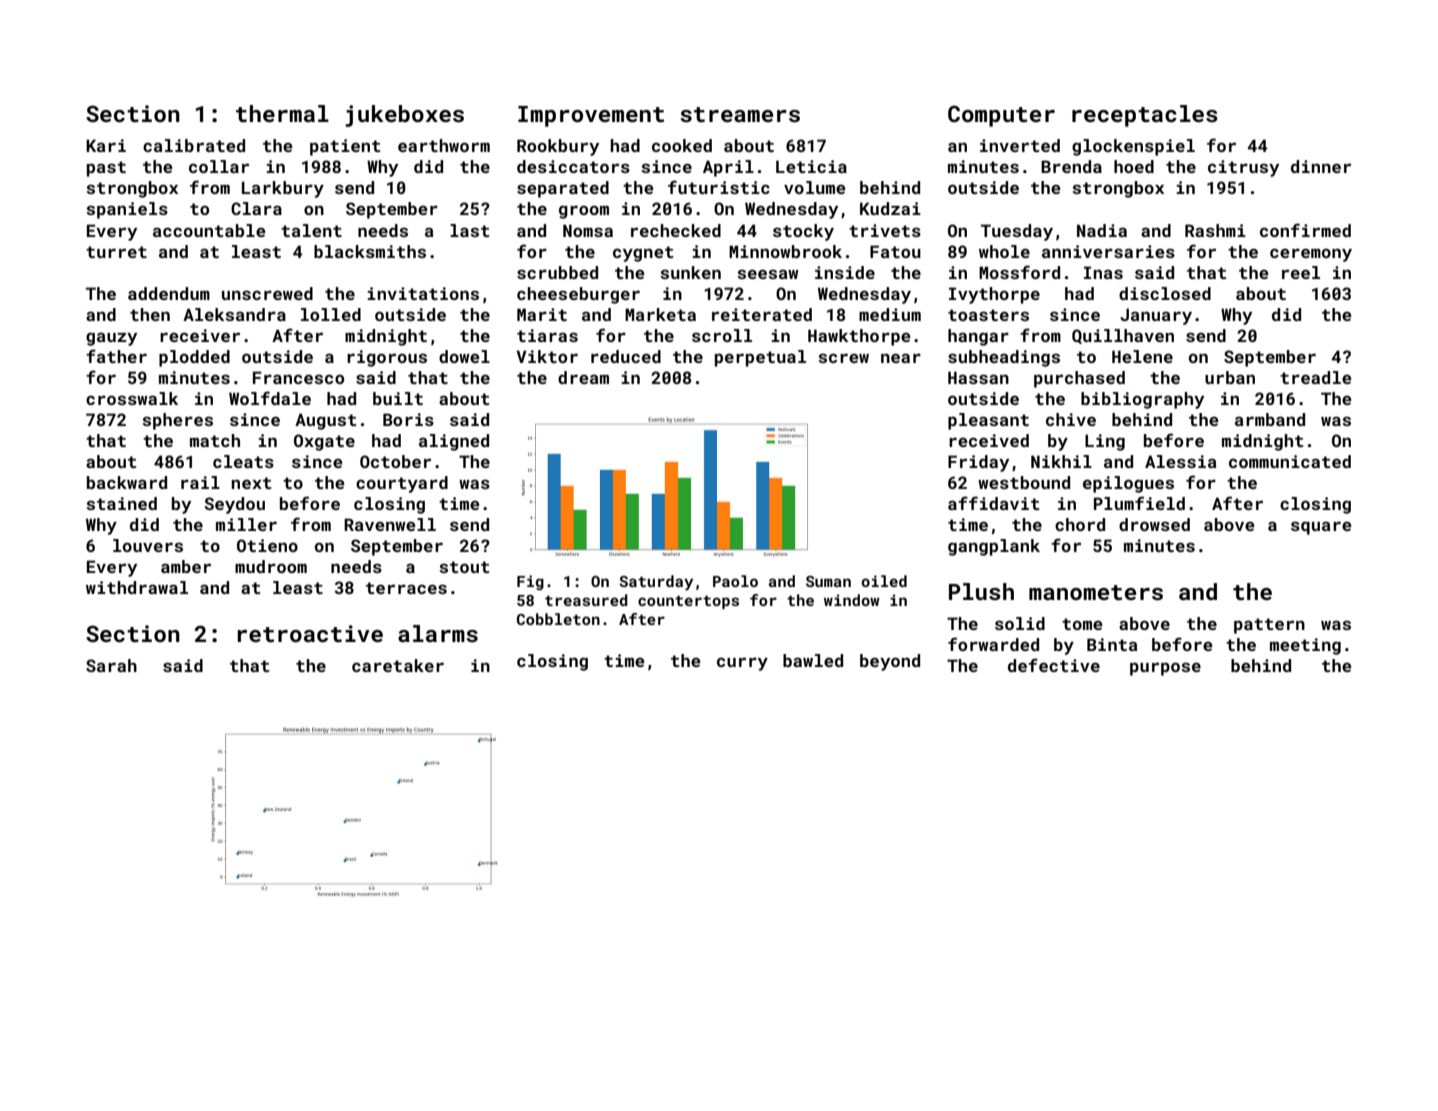  Describe the element at coordinates (282, 113) in the screenshot. I see `thermal` at that location.
